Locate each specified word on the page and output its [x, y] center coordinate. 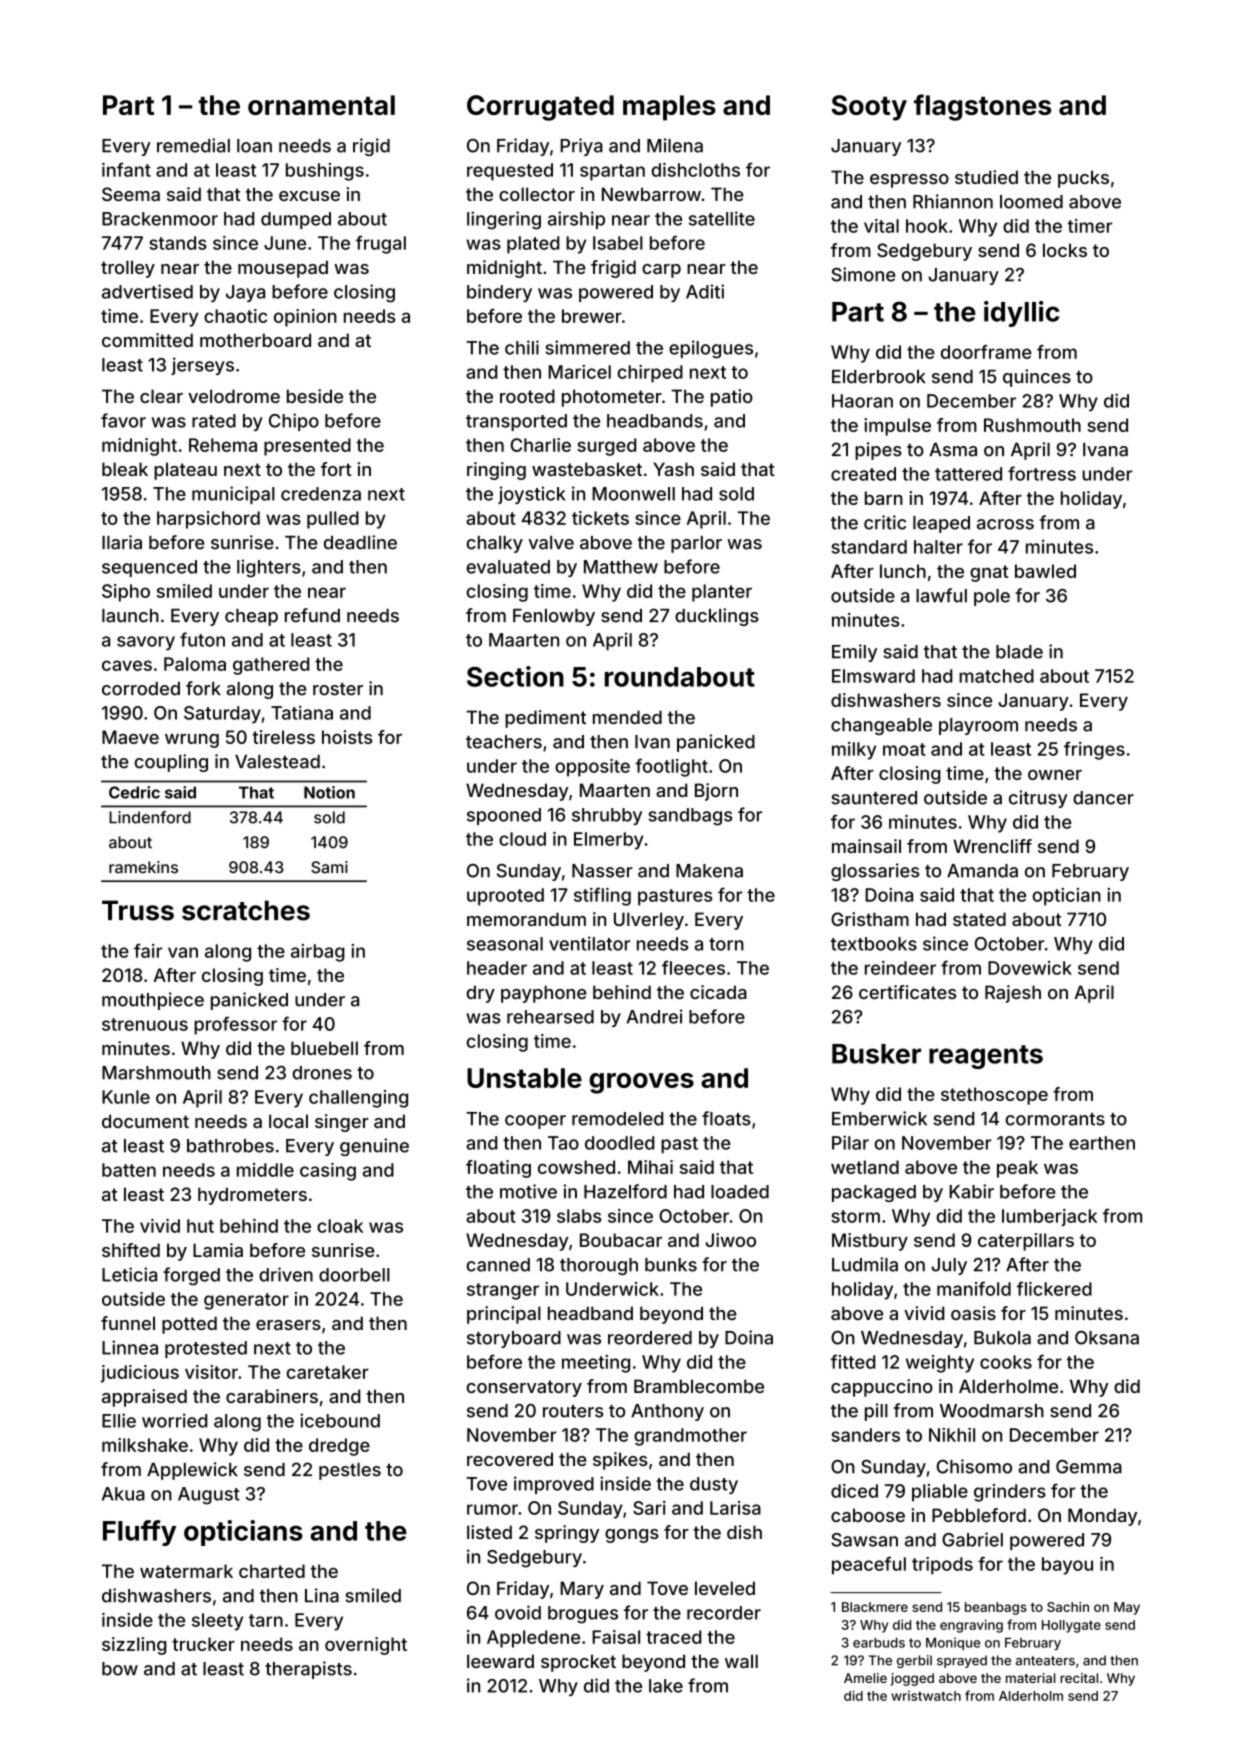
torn [726, 944]
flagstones [982, 107]
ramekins [143, 867]
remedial [193, 145]
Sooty [869, 108]
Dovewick [1030, 968]
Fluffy [139, 1533]
